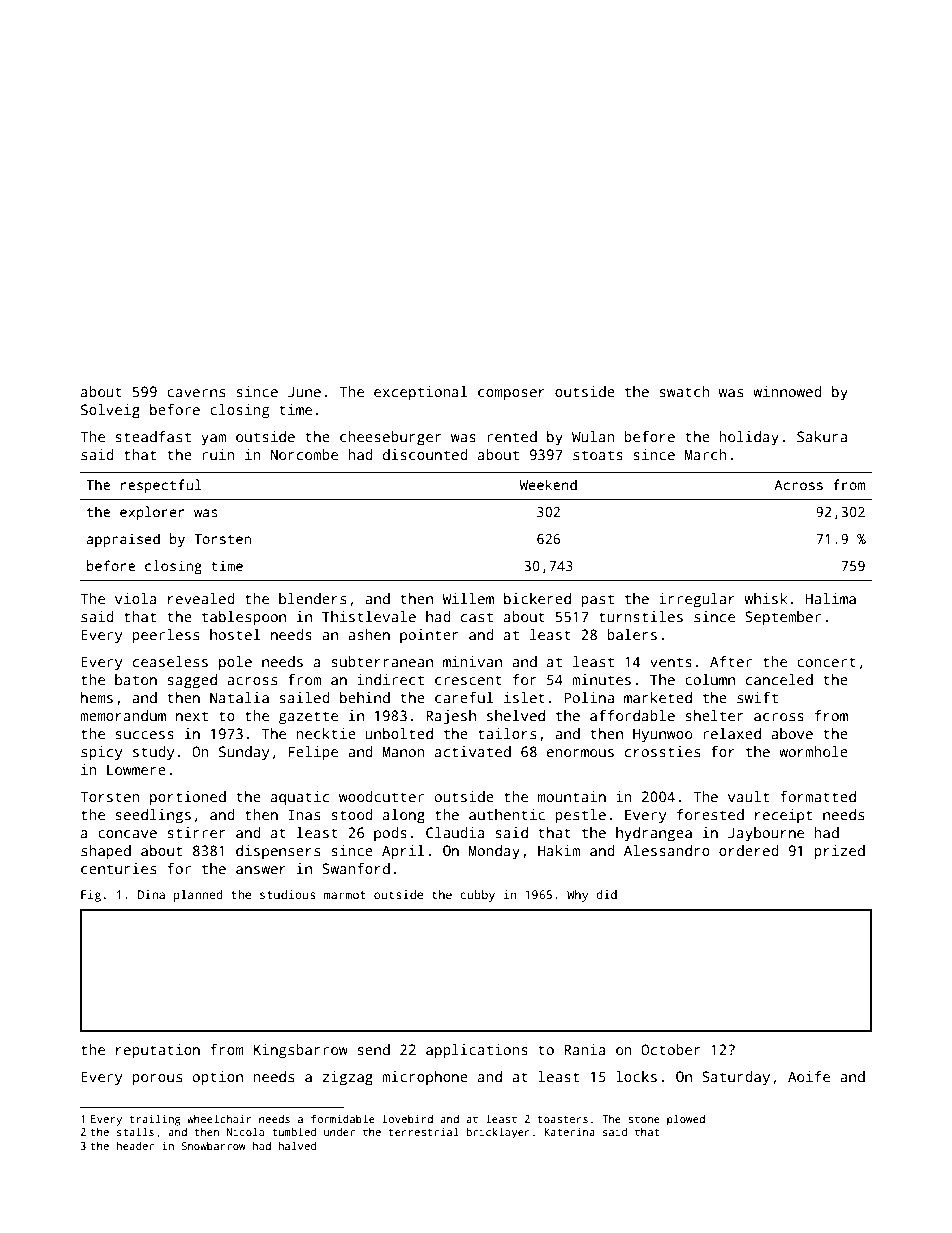 The image size is (952, 1233). I want to click on Norcombe, so click(304, 454).
